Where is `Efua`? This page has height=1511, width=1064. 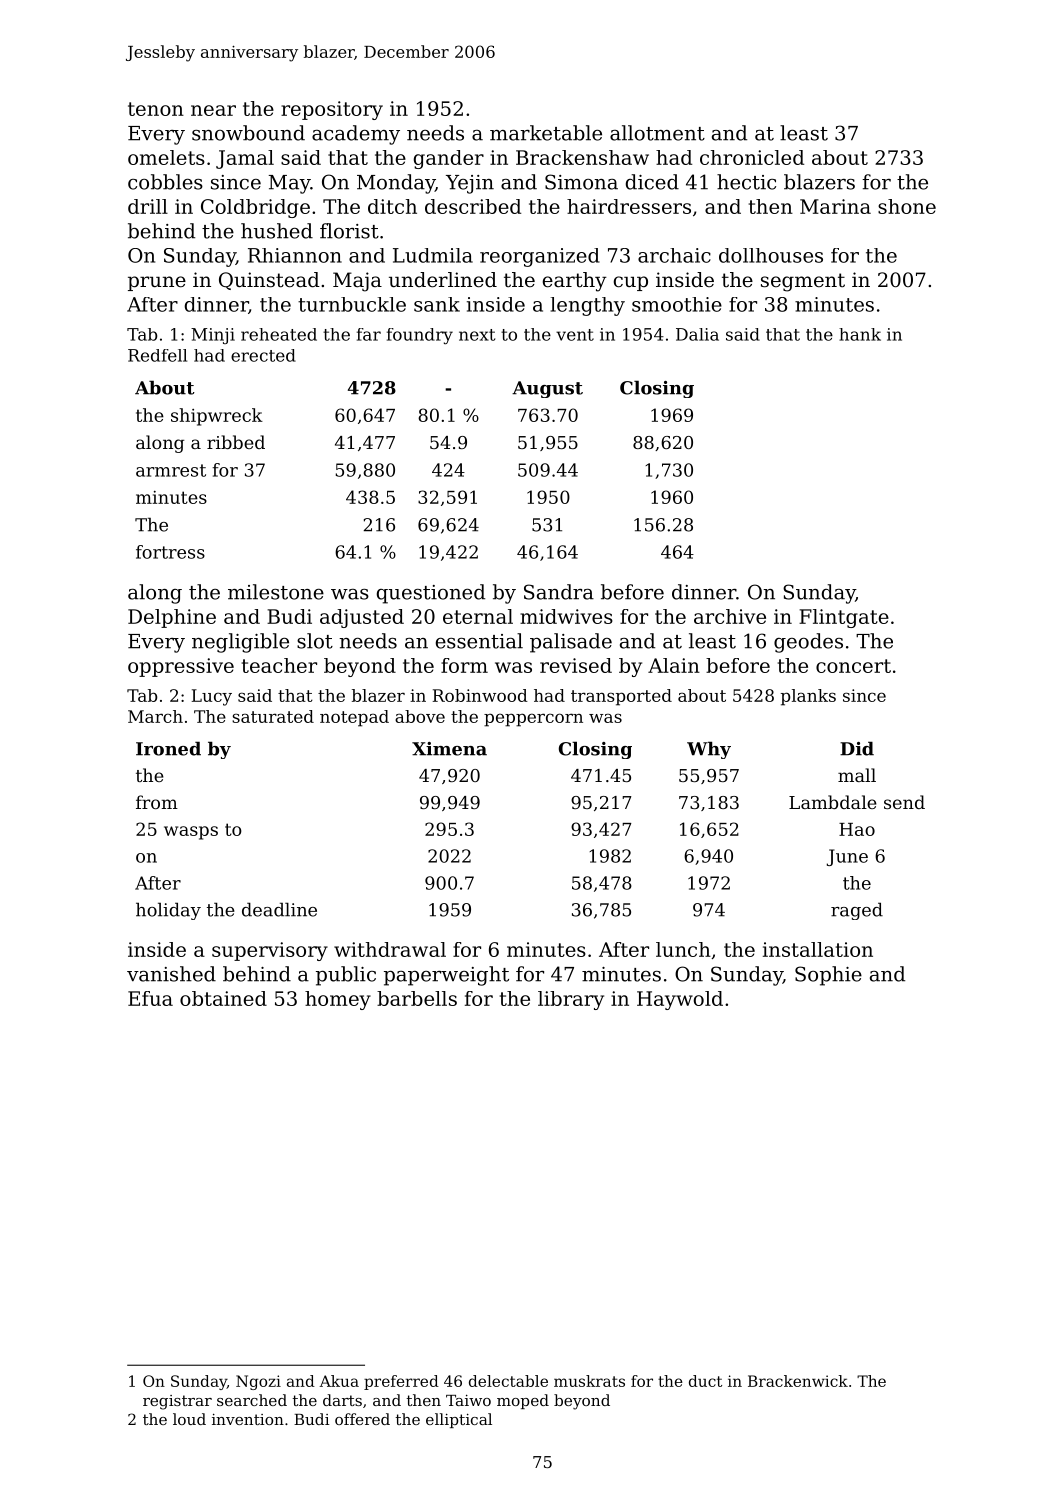 Efua is located at coordinates (150, 998).
